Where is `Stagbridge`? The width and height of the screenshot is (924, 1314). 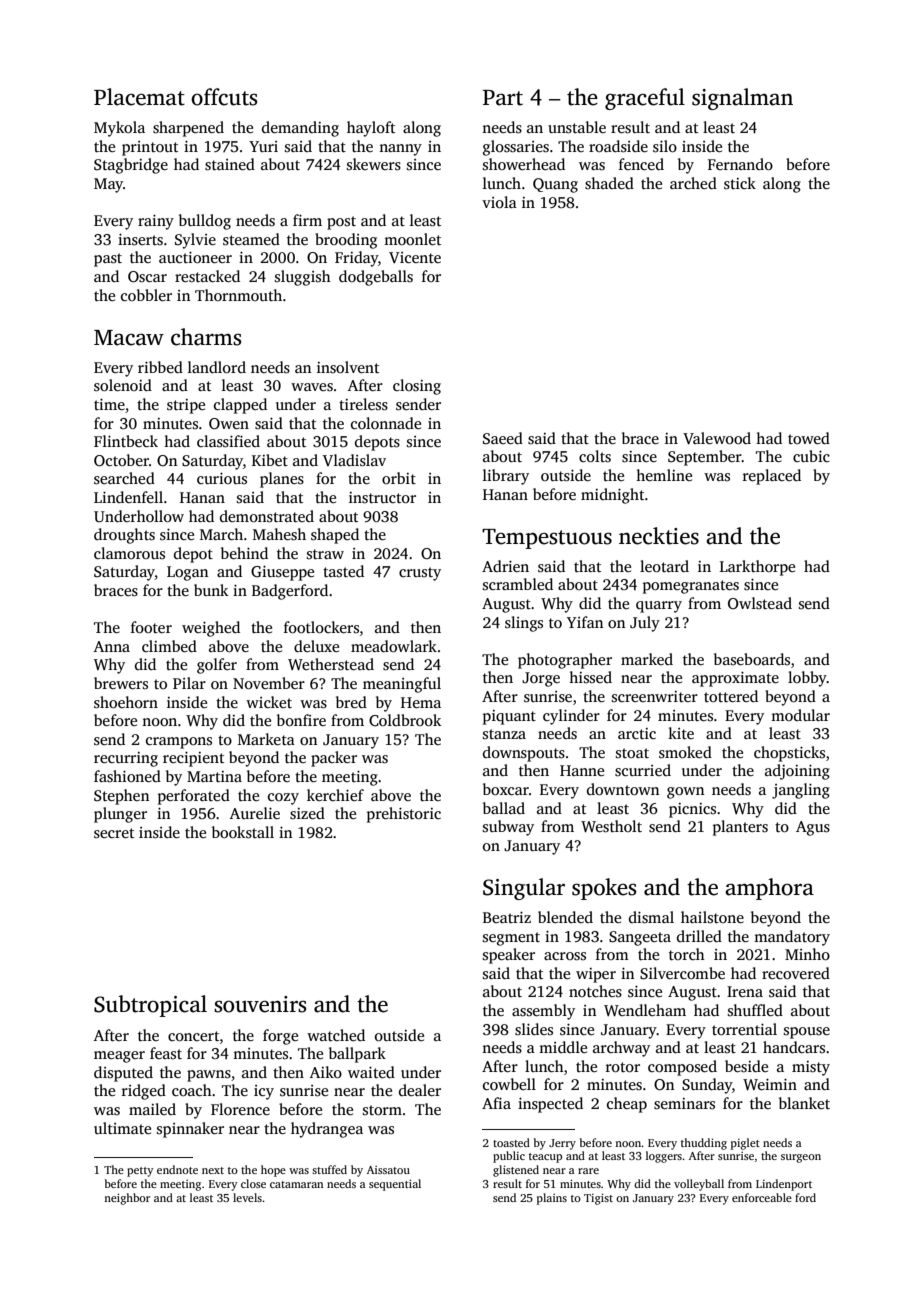
Stagbridge is located at coordinates (131, 166).
